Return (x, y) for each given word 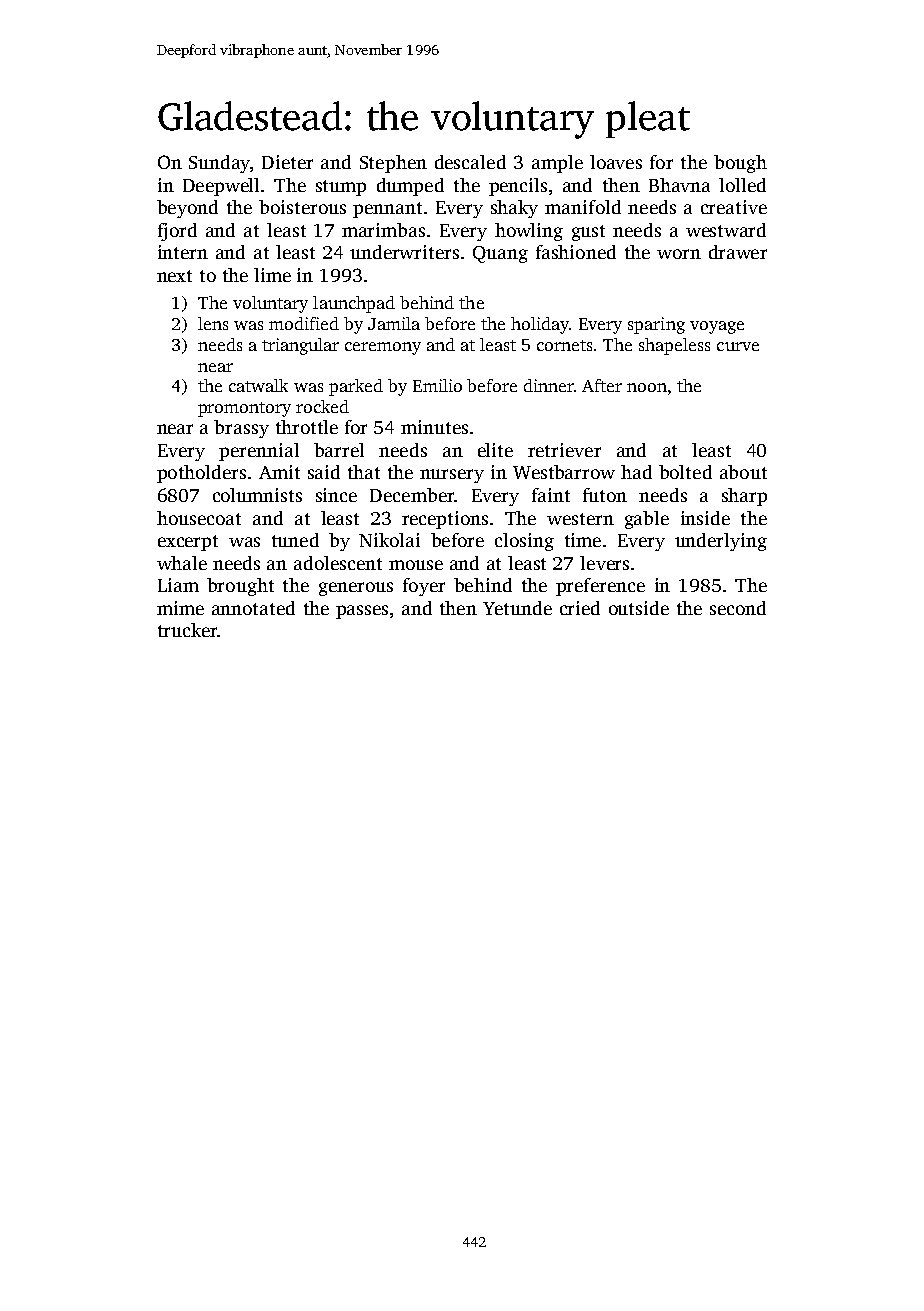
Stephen (393, 164)
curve (738, 346)
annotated (253, 608)
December (412, 495)
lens (213, 323)
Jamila (394, 323)
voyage (717, 327)
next (174, 276)
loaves (616, 162)
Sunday (219, 164)
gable (647, 520)
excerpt (188, 543)
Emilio (437, 385)
